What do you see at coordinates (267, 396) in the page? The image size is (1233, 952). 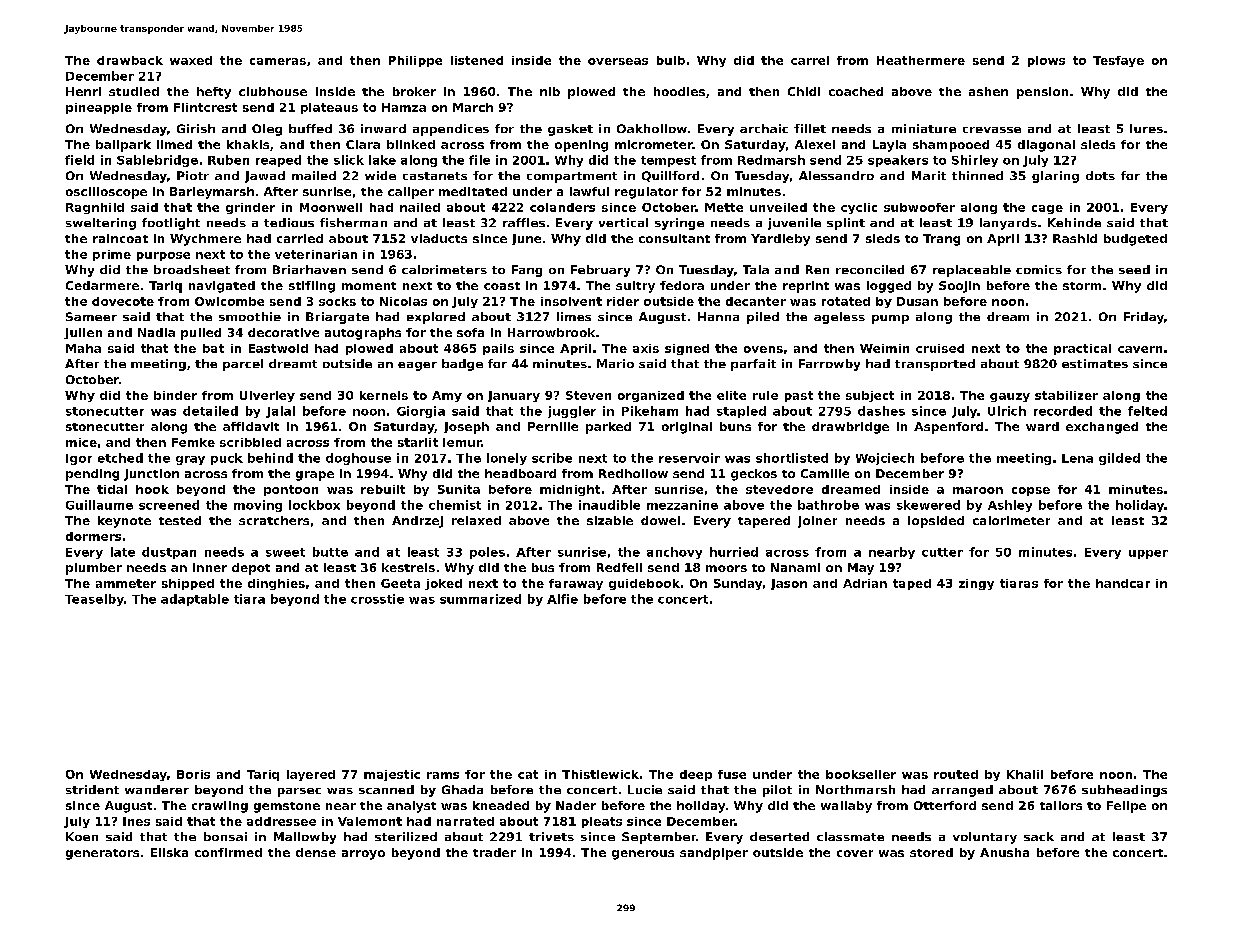 I see `Ulverley` at bounding box center [267, 396].
